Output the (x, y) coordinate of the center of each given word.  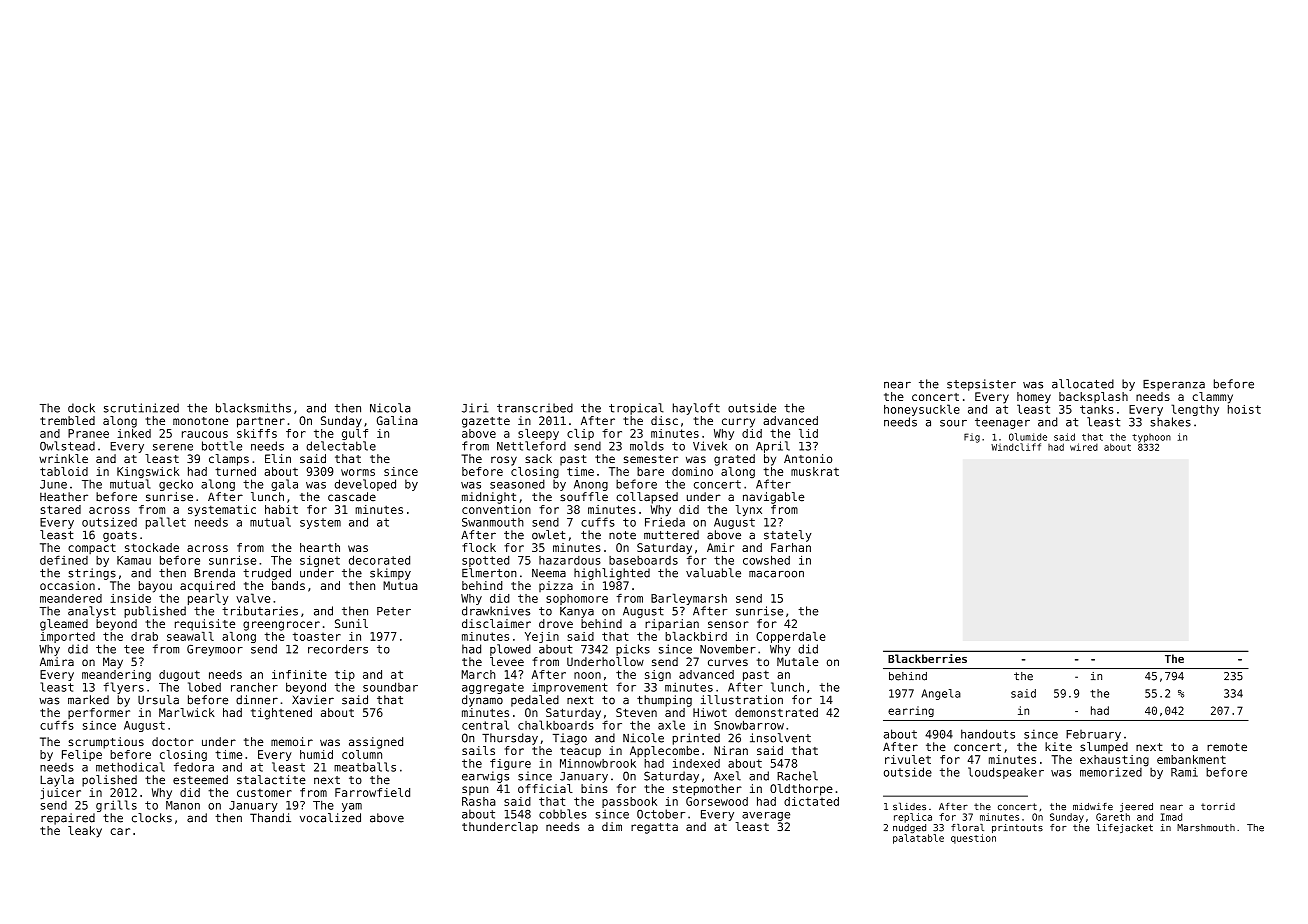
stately (787, 536)
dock (81, 408)
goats (120, 536)
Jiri (475, 408)
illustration (742, 700)
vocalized (330, 818)
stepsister (981, 385)
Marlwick (187, 712)
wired (1084, 447)
